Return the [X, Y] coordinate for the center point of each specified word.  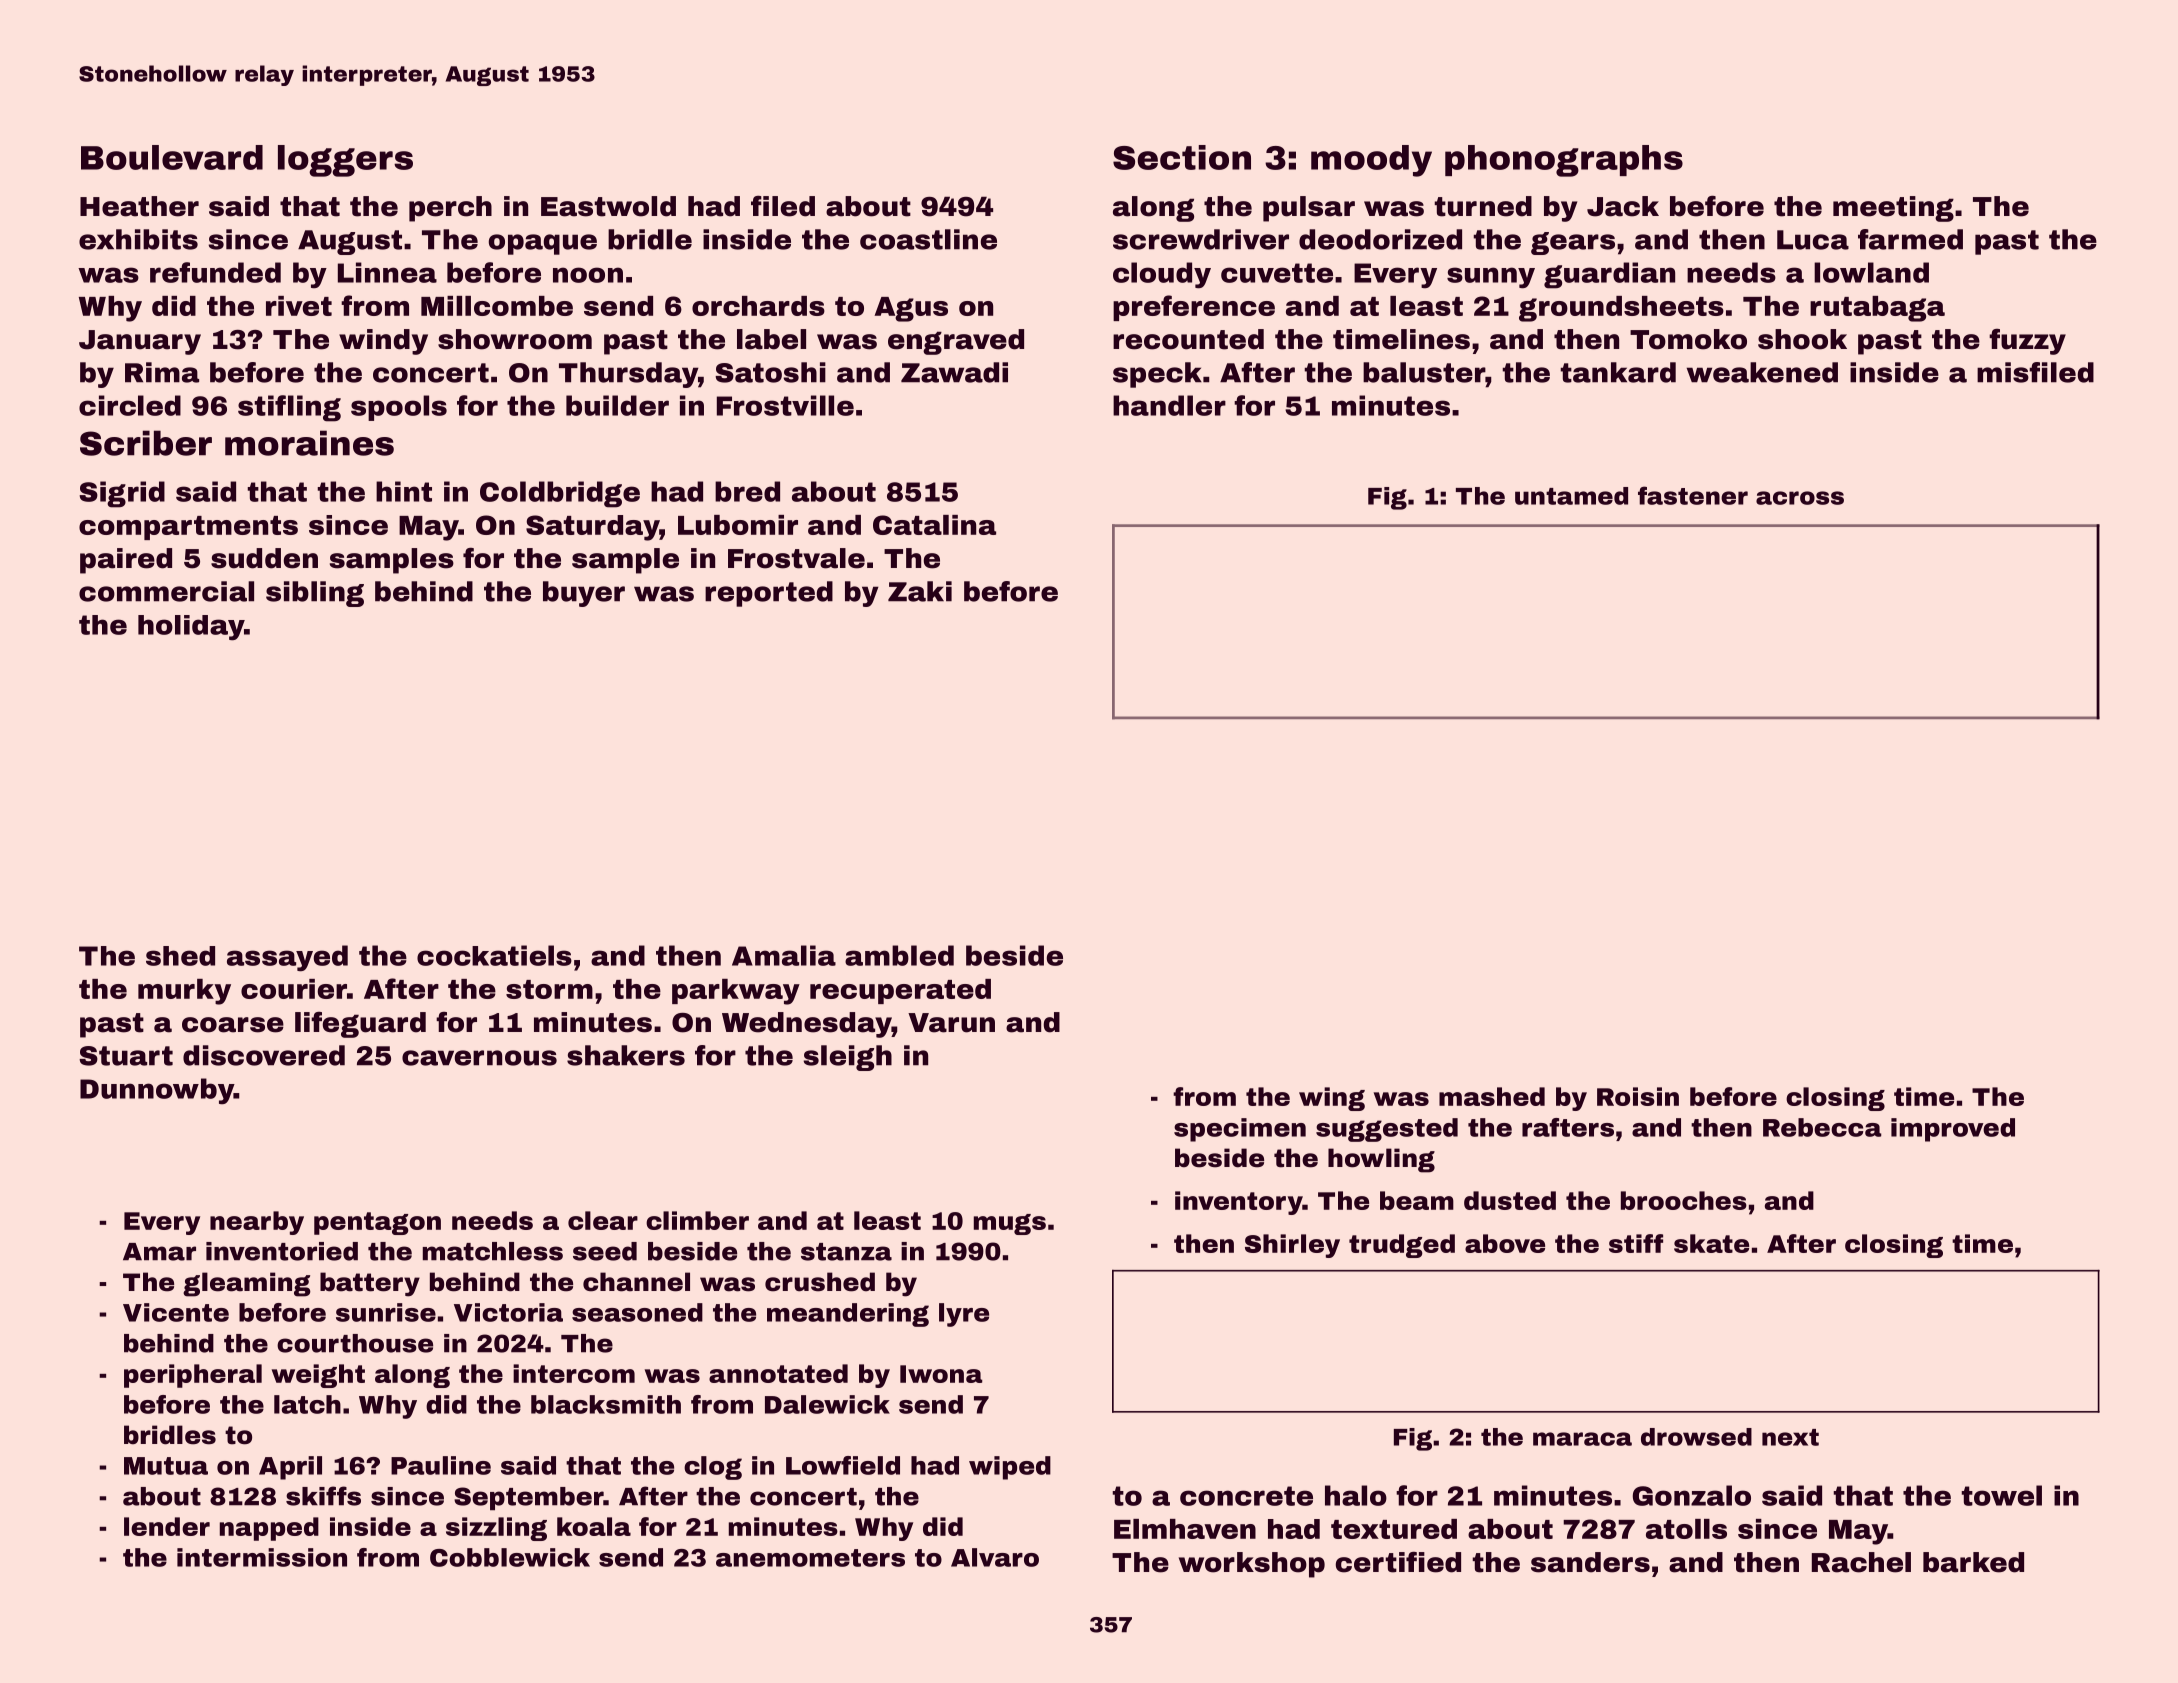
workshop [1252, 1565]
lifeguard [360, 1025]
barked [1973, 1562]
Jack [1623, 206]
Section [1182, 157]
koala [594, 1526]
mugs [1010, 1224]
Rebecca [1822, 1127]
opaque [543, 244]
